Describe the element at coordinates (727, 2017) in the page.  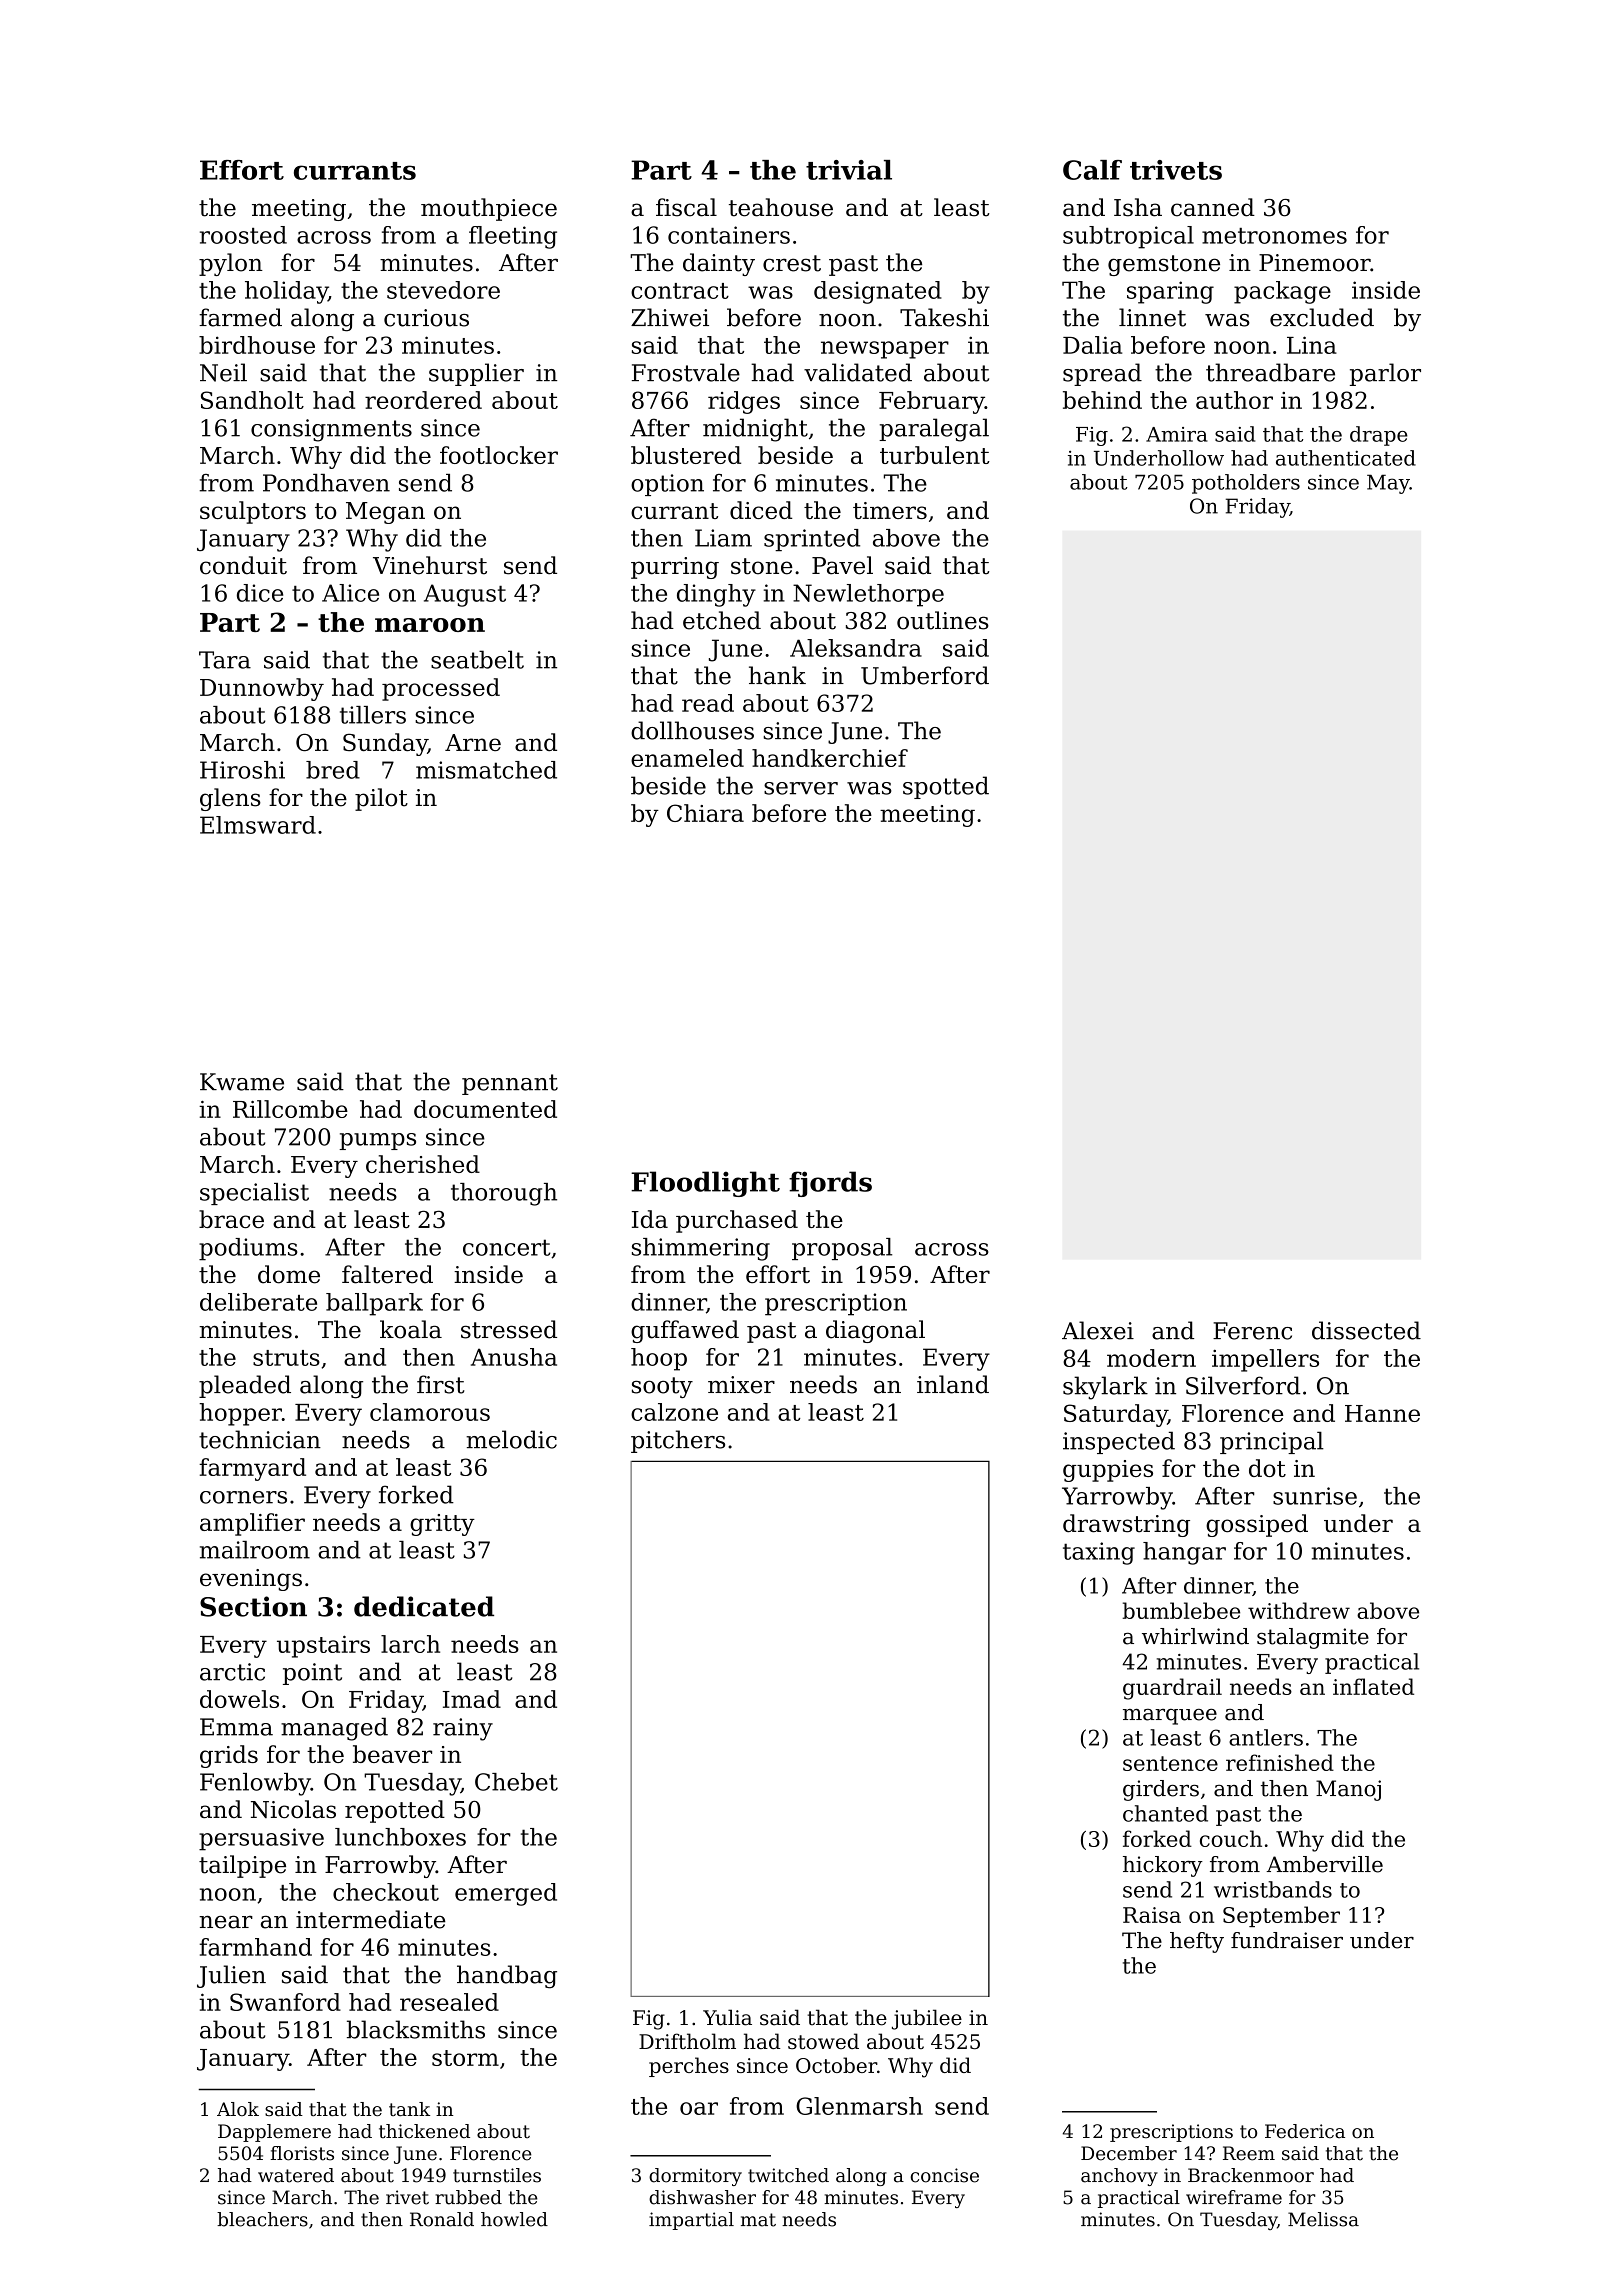
I see `Yulia` at that location.
